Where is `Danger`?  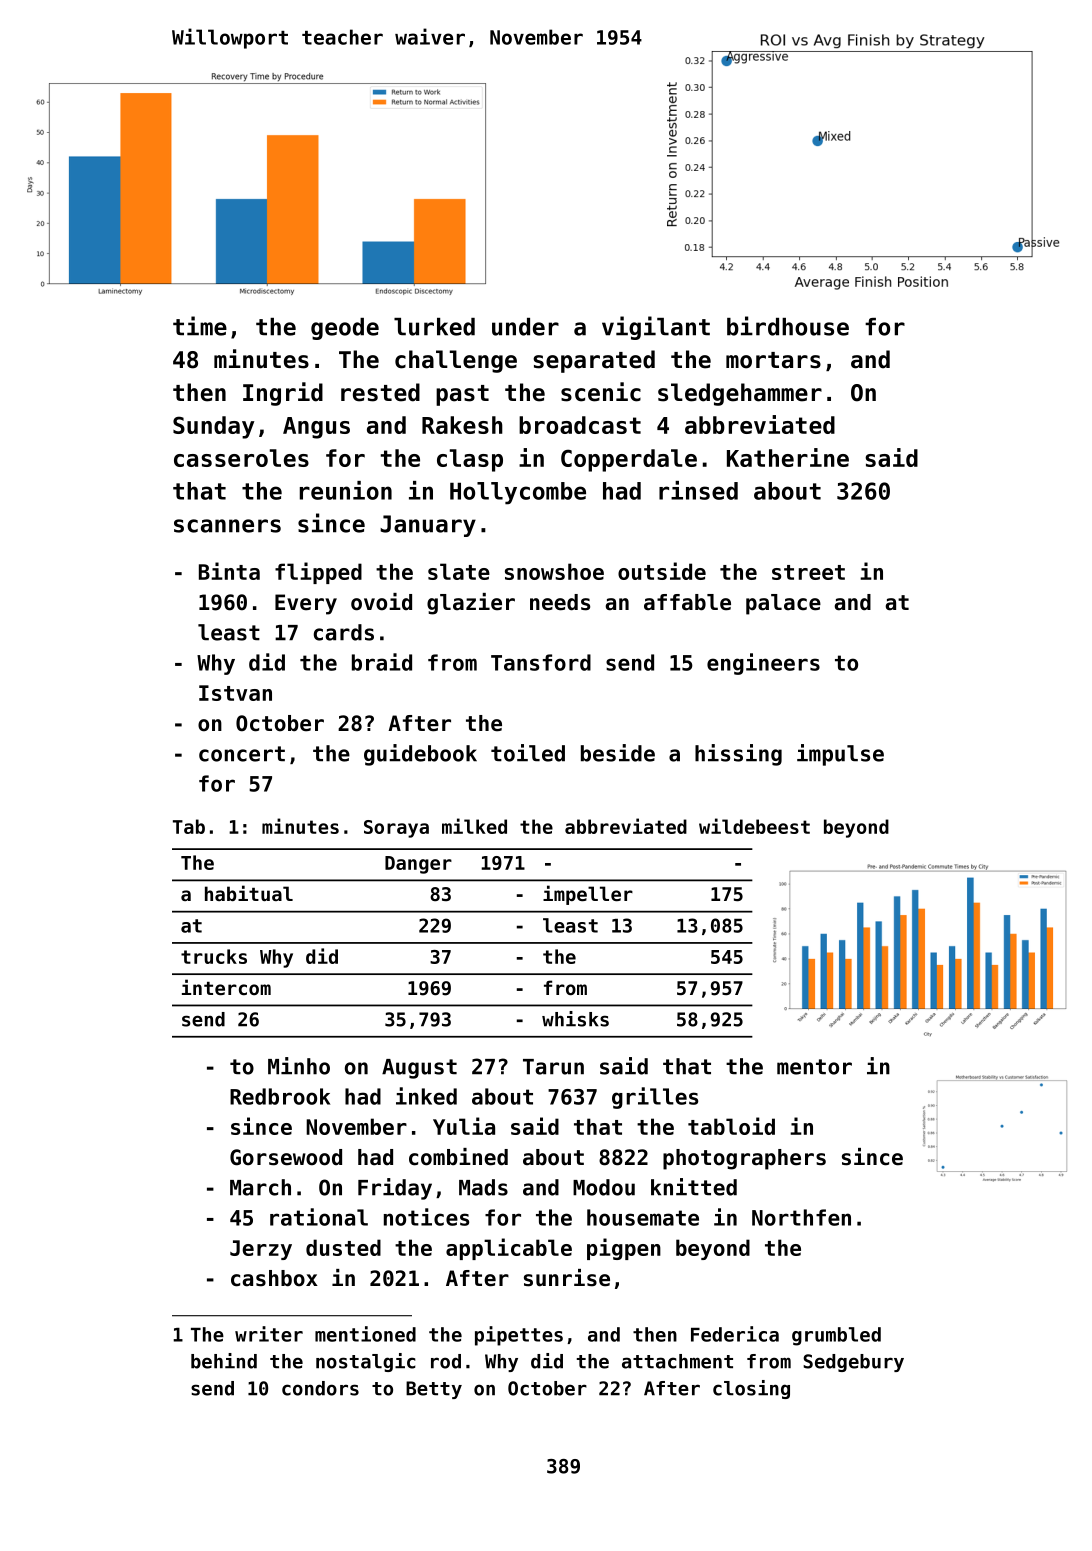
Danger is located at coordinates (418, 865).
